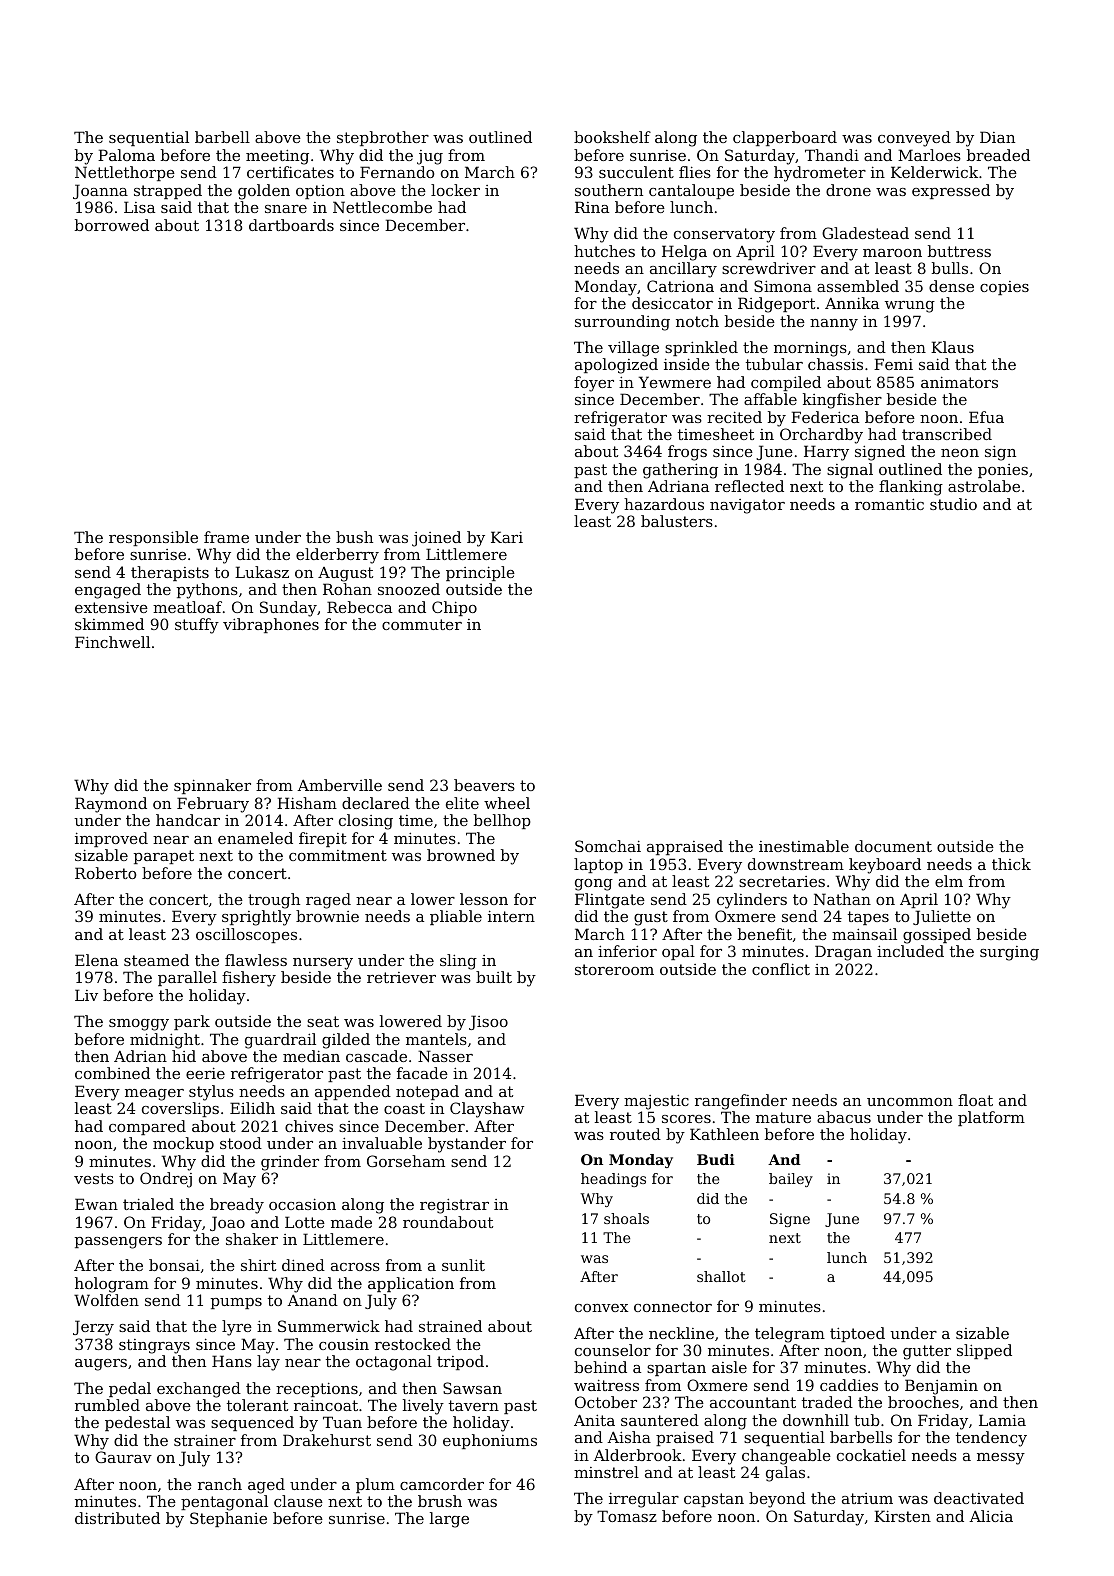 This screenshot has width=1114, height=1576. Describe the element at coordinates (156, 960) in the screenshot. I see `steamed` at that location.
